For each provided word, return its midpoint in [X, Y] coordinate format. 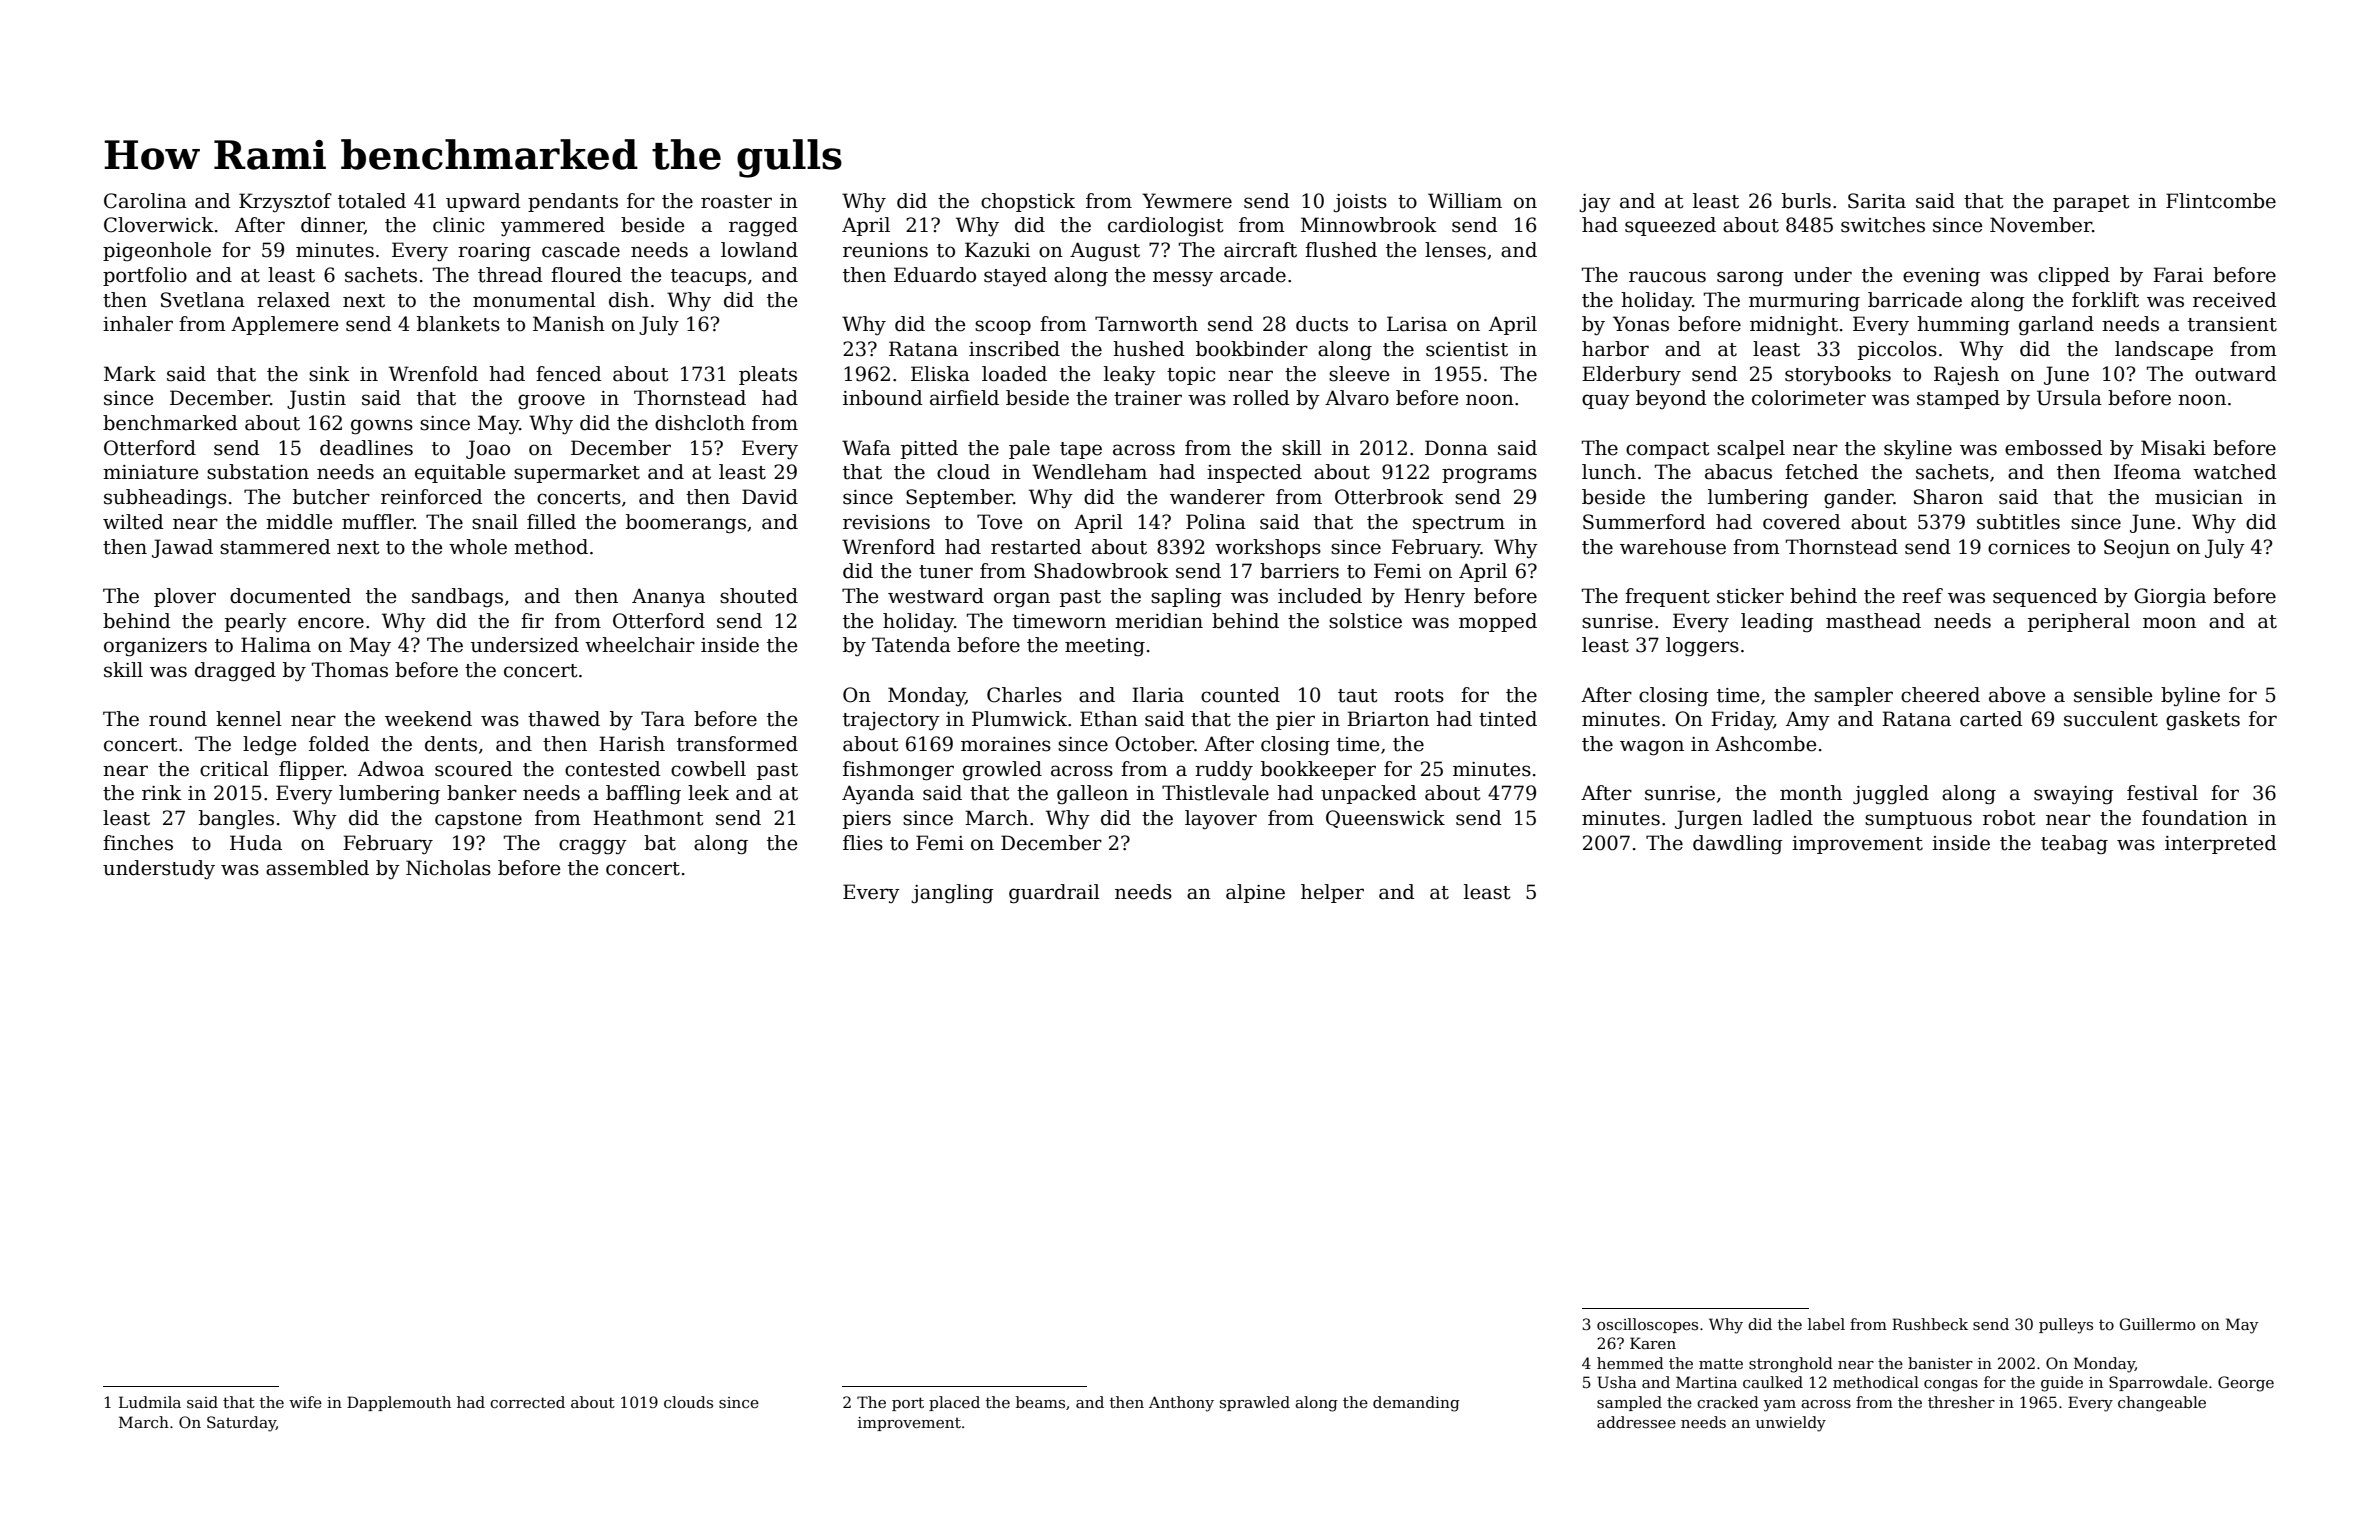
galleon [1092, 794]
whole [478, 547]
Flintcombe [2221, 201]
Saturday [241, 1424]
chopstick [1028, 202]
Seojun [2137, 548]
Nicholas [448, 868]
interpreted [2221, 844]
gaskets [2203, 721]
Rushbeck [1930, 1324]
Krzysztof [285, 202]
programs [1489, 476]
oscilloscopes [1647, 1325]
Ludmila [150, 1402]
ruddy [1224, 770]
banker [482, 793]
